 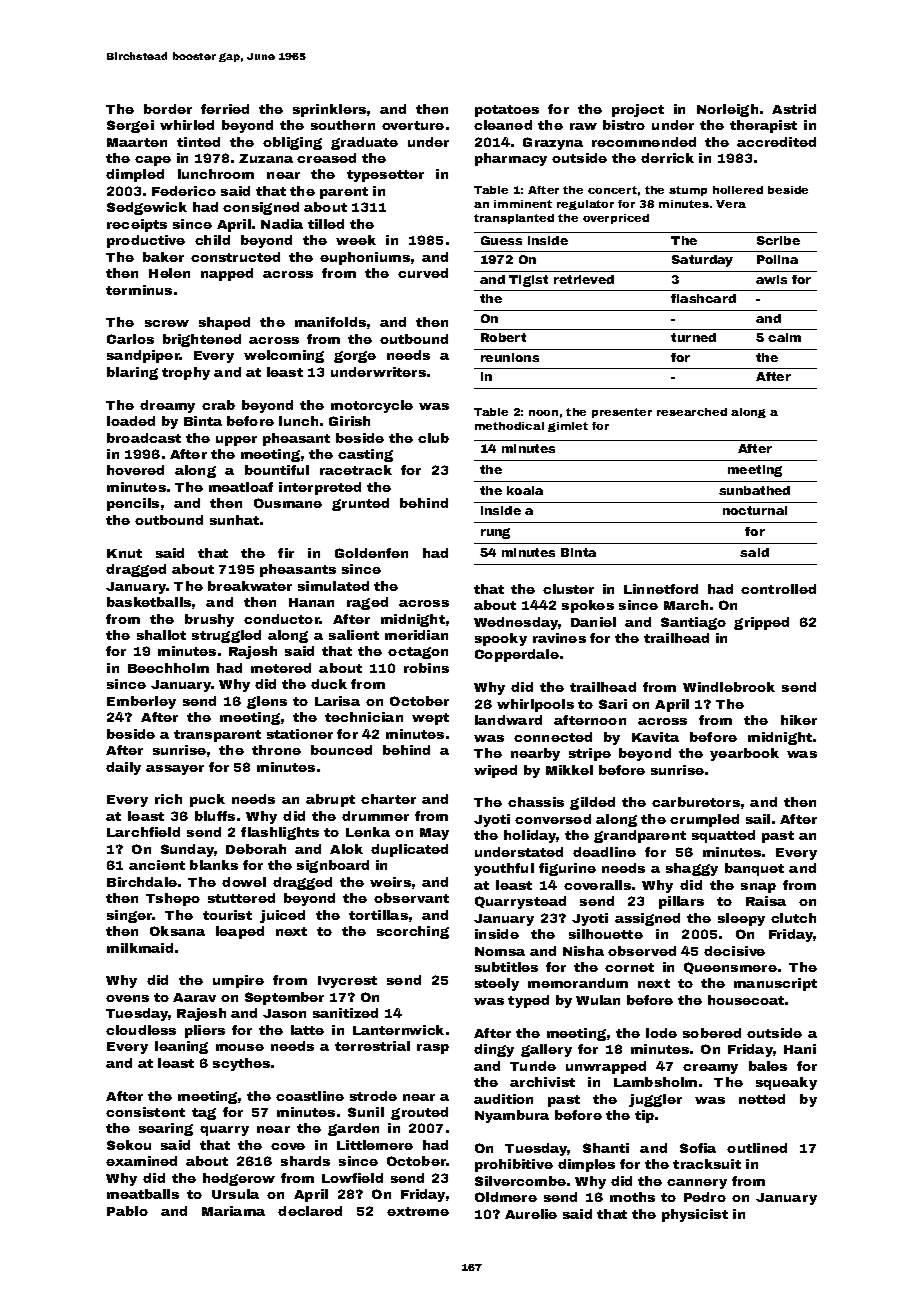 I want to click on squeaky, so click(x=786, y=1083).
